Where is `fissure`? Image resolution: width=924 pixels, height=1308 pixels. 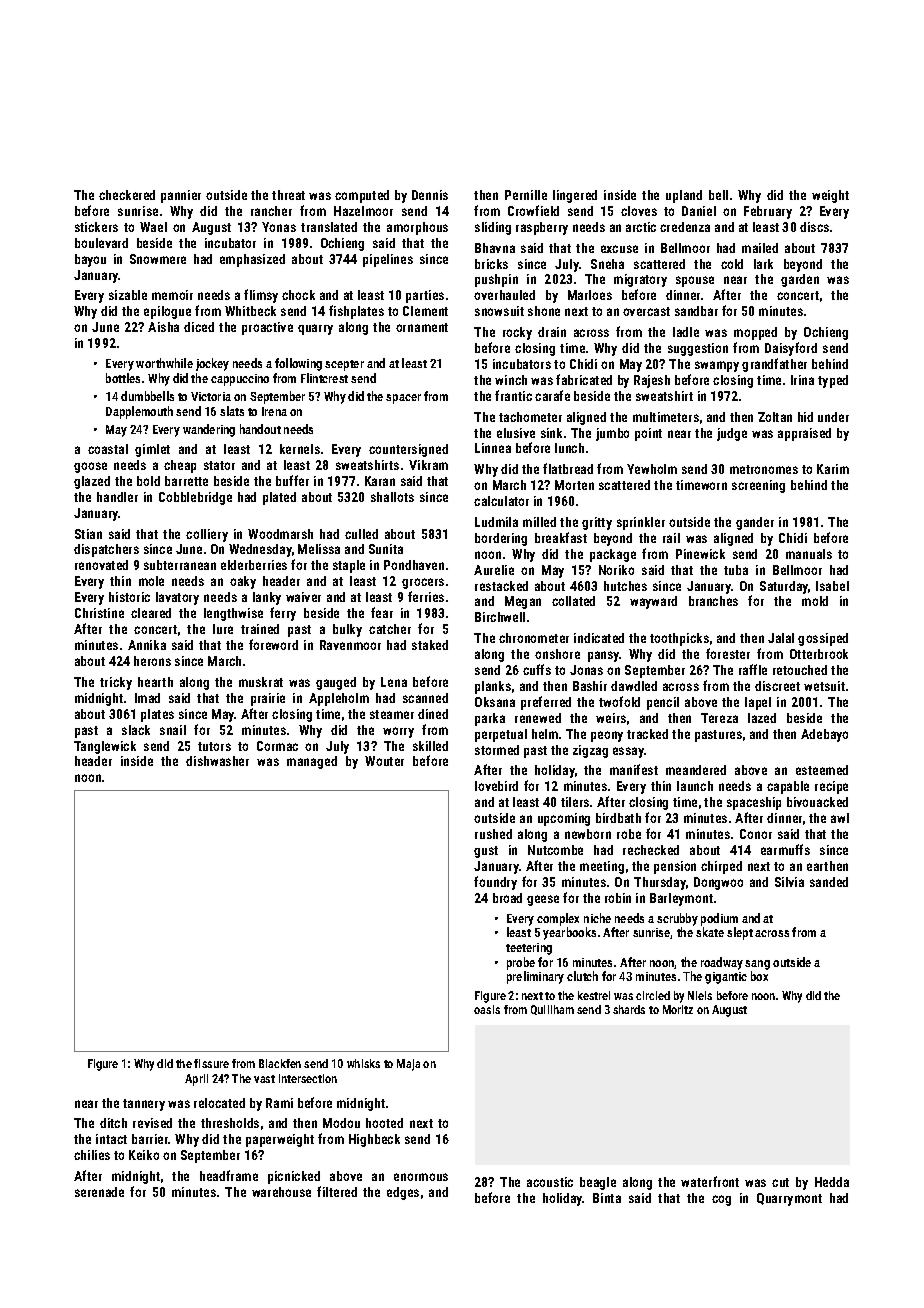 fissure is located at coordinates (211, 1063).
